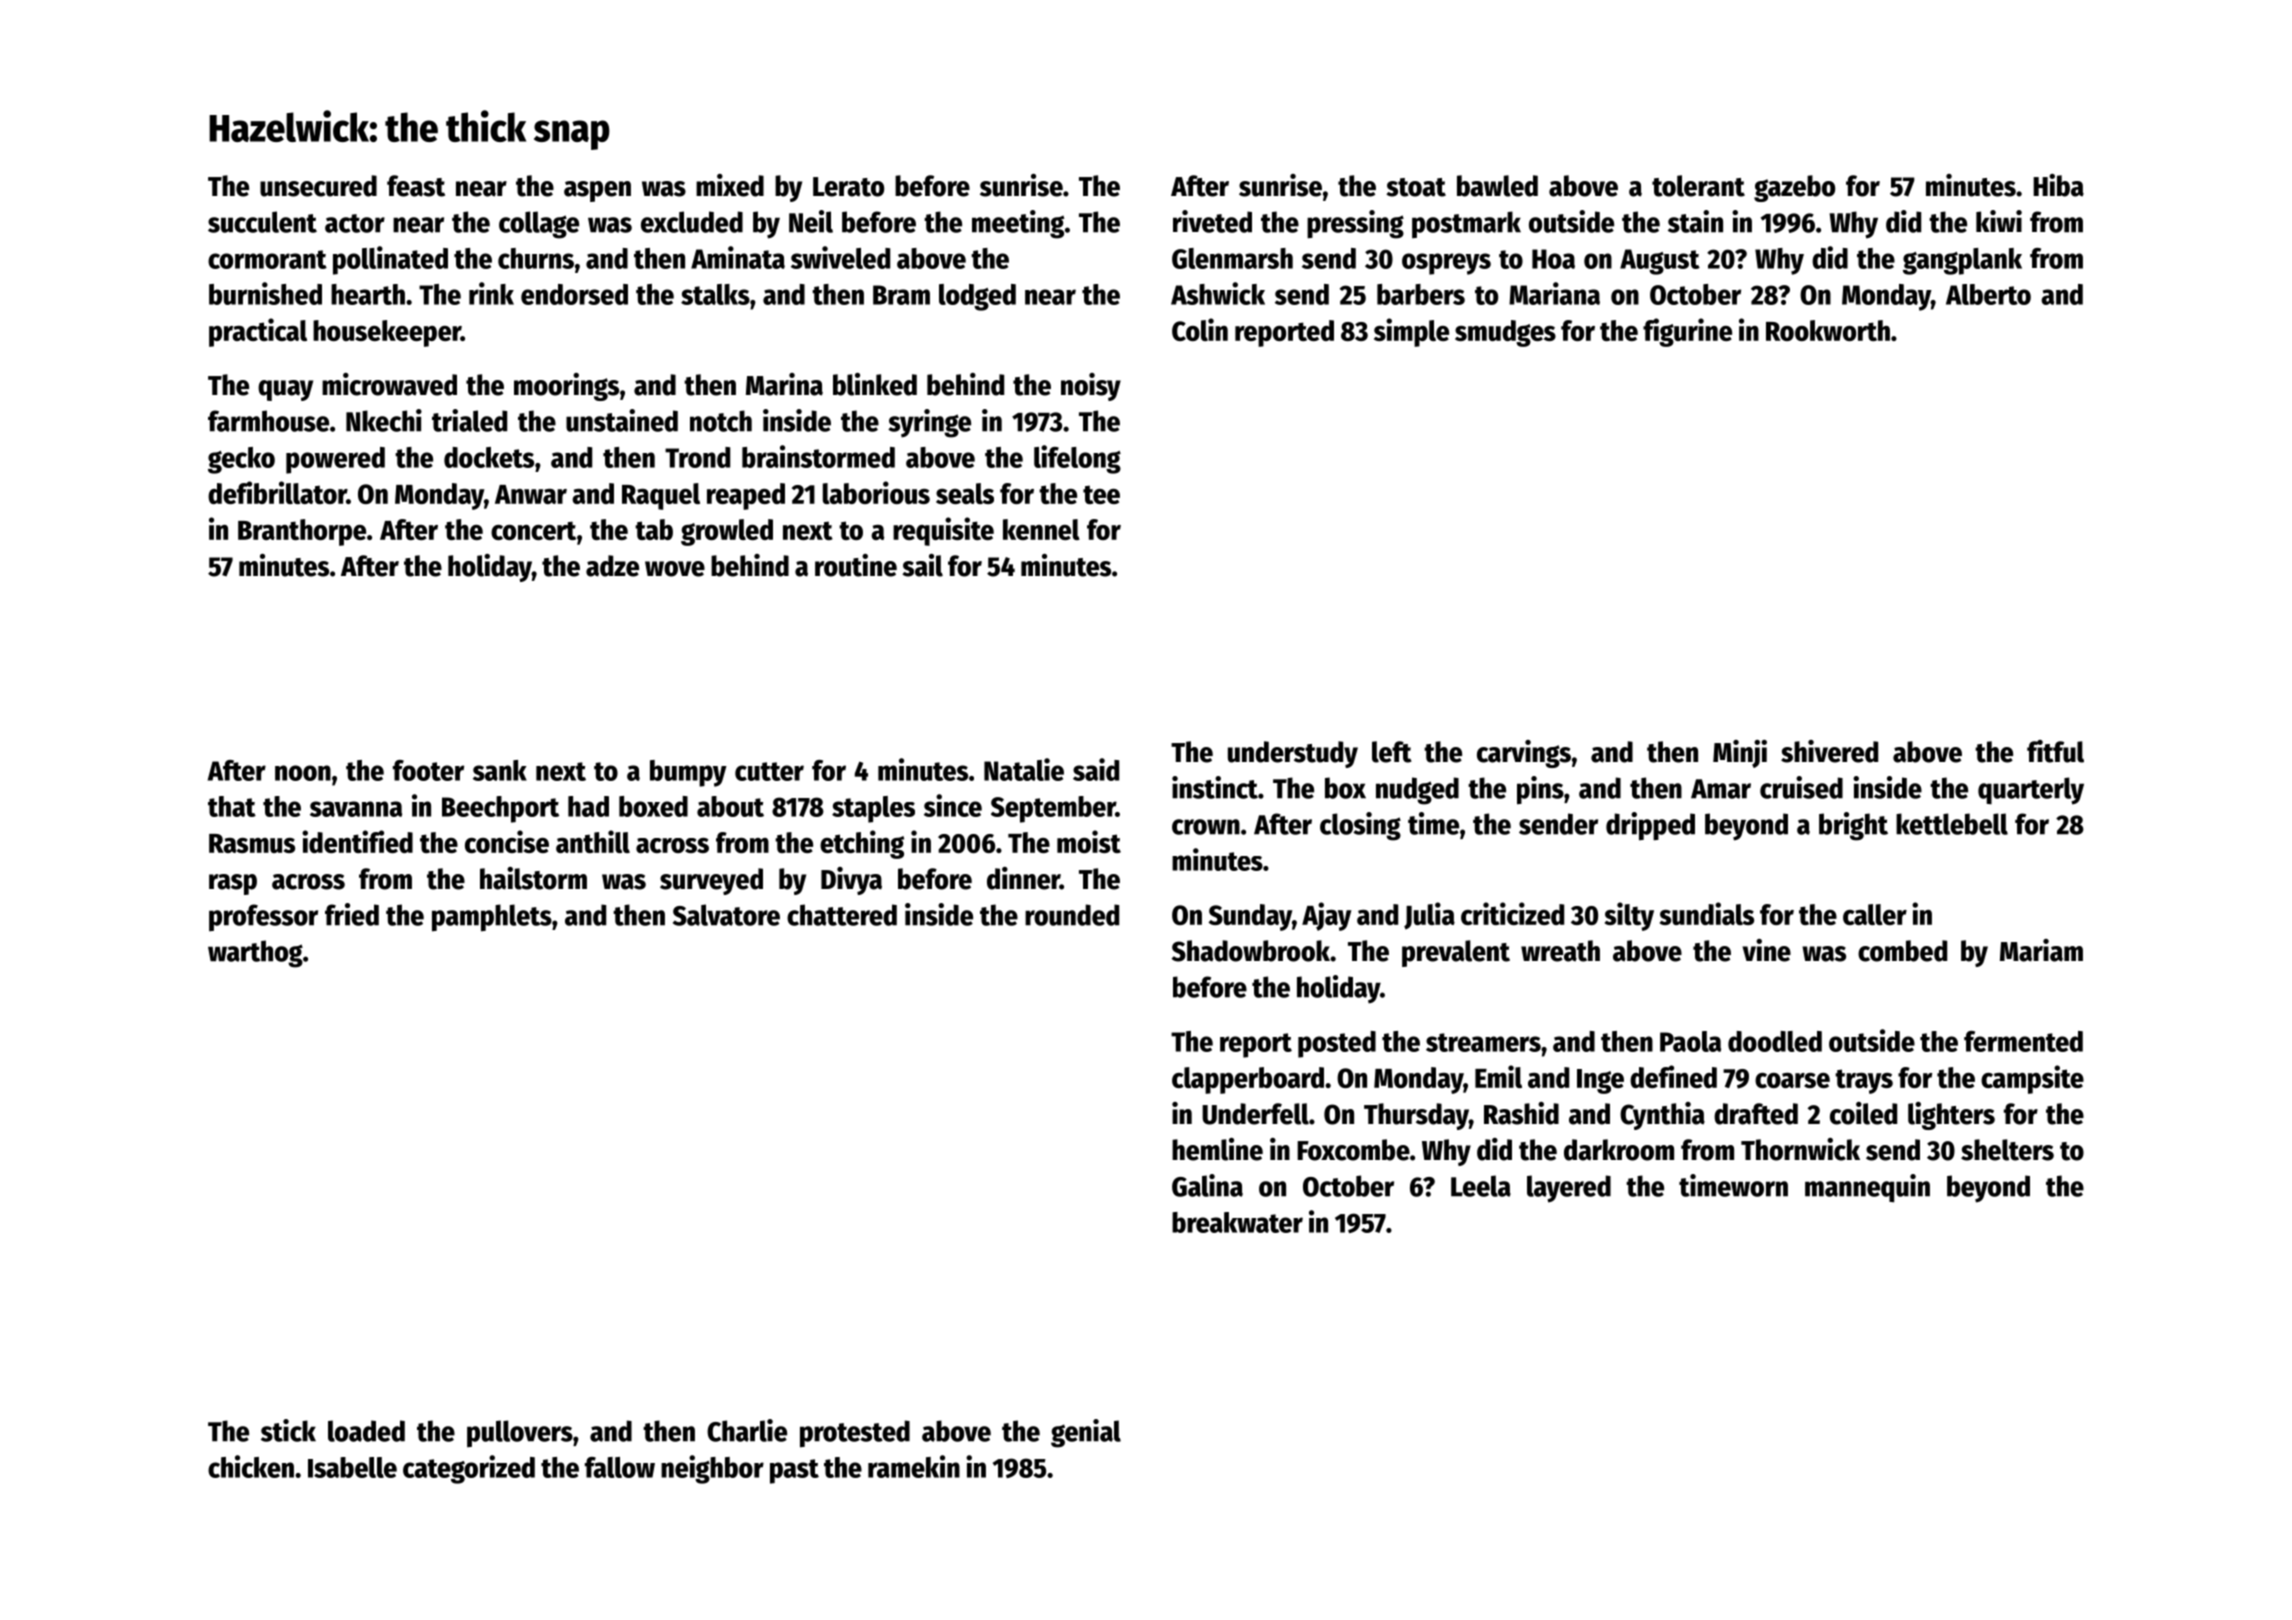 The height and width of the document is (1620, 2292). What do you see at coordinates (697, 457) in the document?
I see `Trond` at bounding box center [697, 457].
